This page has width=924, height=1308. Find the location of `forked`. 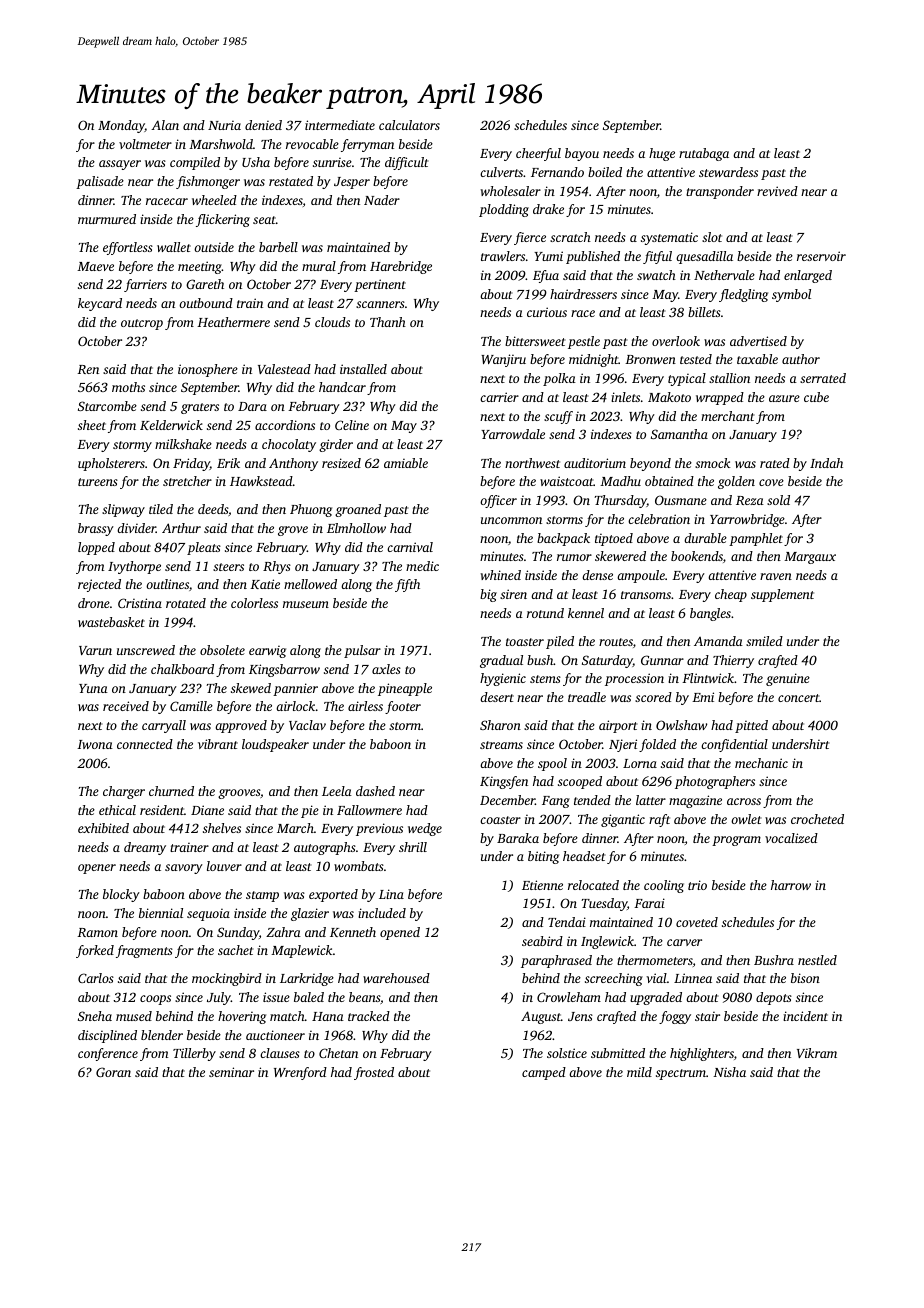

forked is located at coordinates (95, 951).
